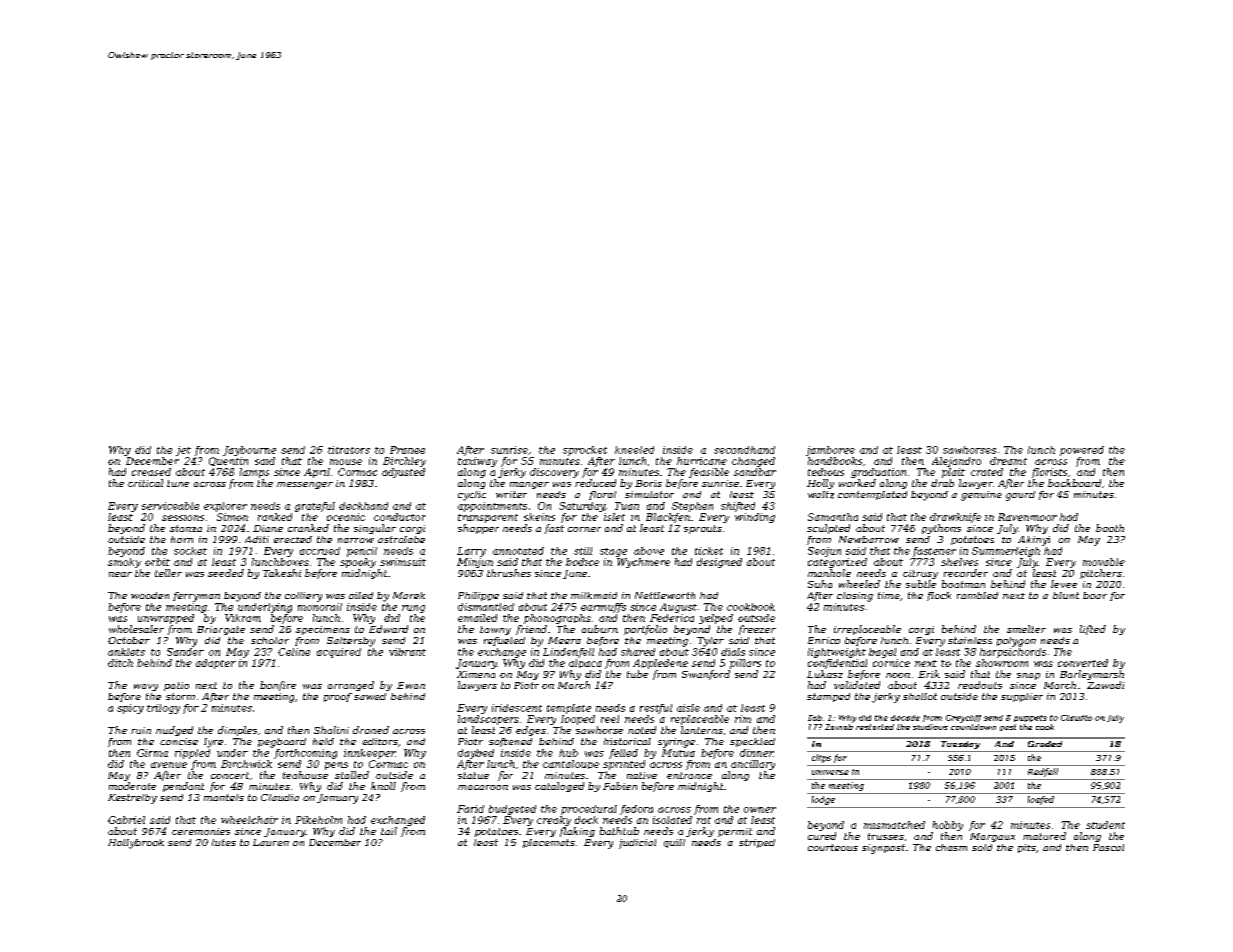  Describe the element at coordinates (512, 810) in the page. I see `budgeted` at that location.
